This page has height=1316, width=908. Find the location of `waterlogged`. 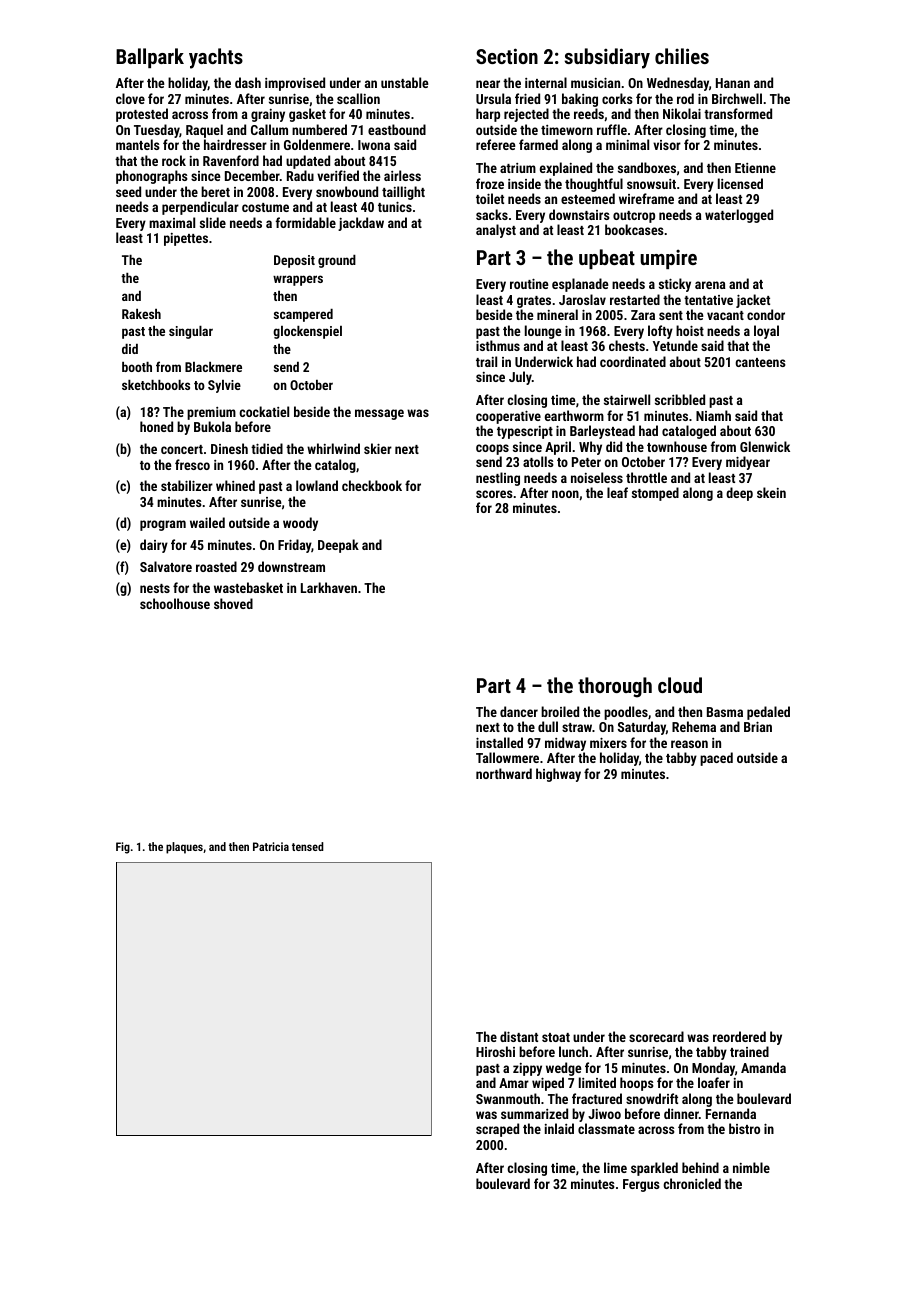

waterlogged is located at coordinates (739, 216).
